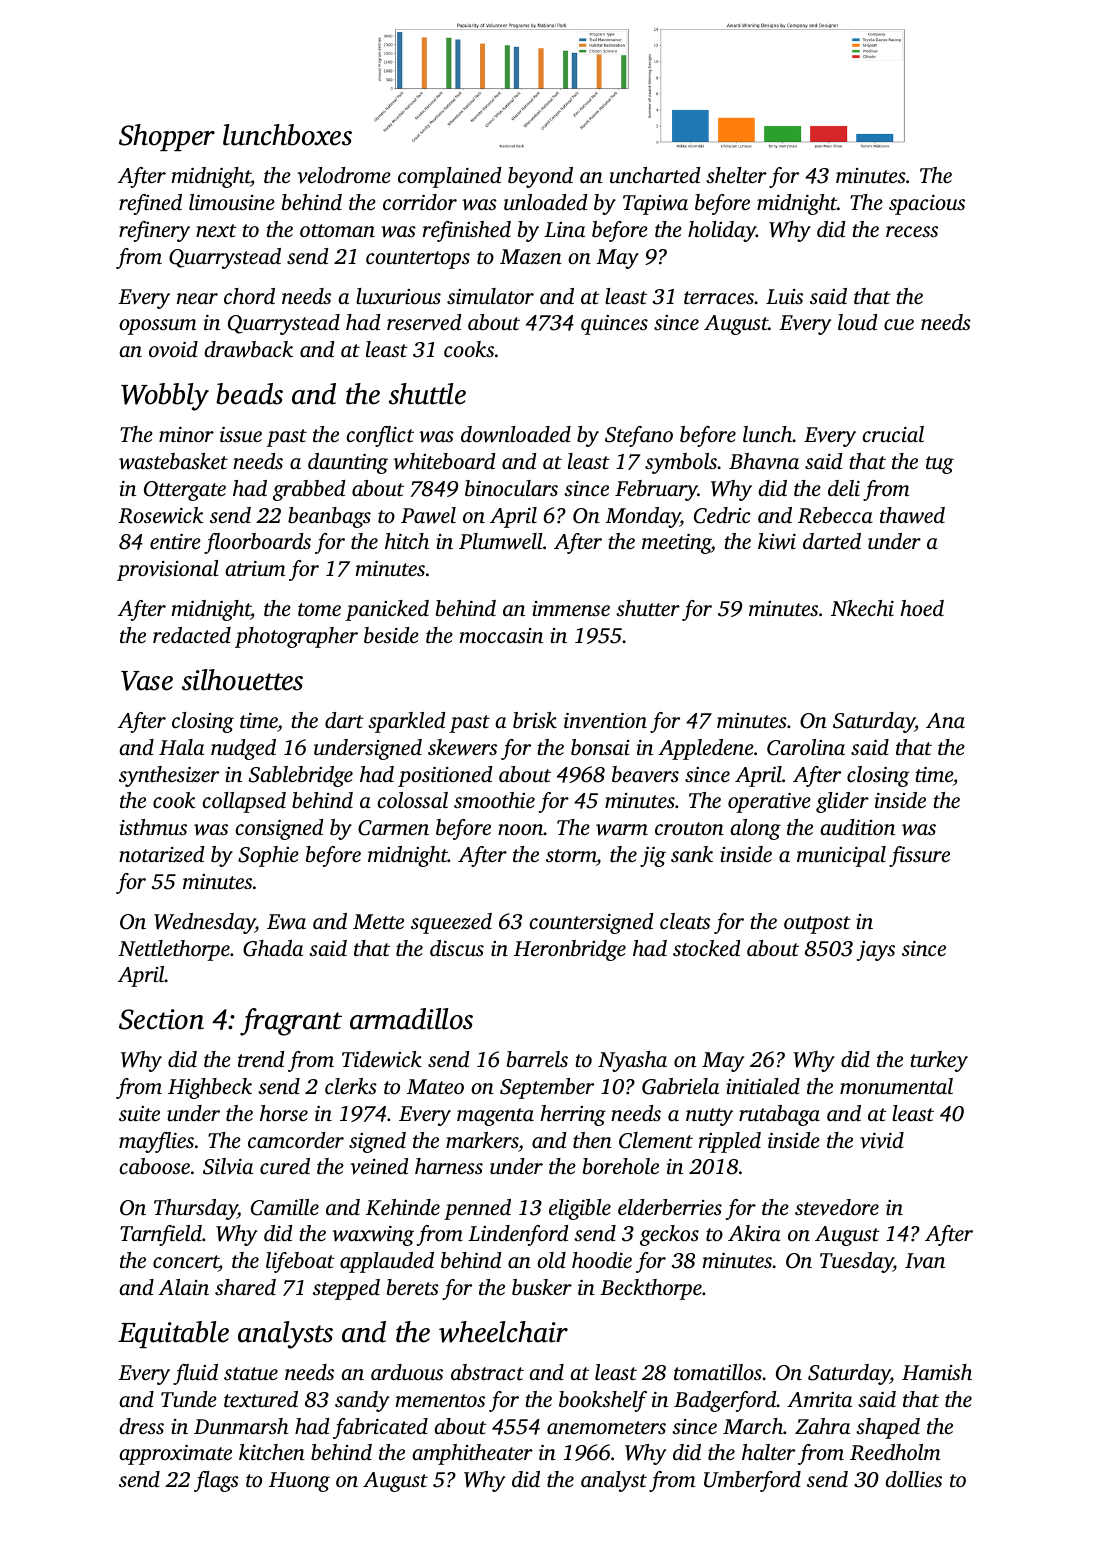 Image resolution: width=1094 pixels, height=1554 pixels. What do you see at coordinates (736, 175) in the screenshot?
I see `shelter` at bounding box center [736, 175].
